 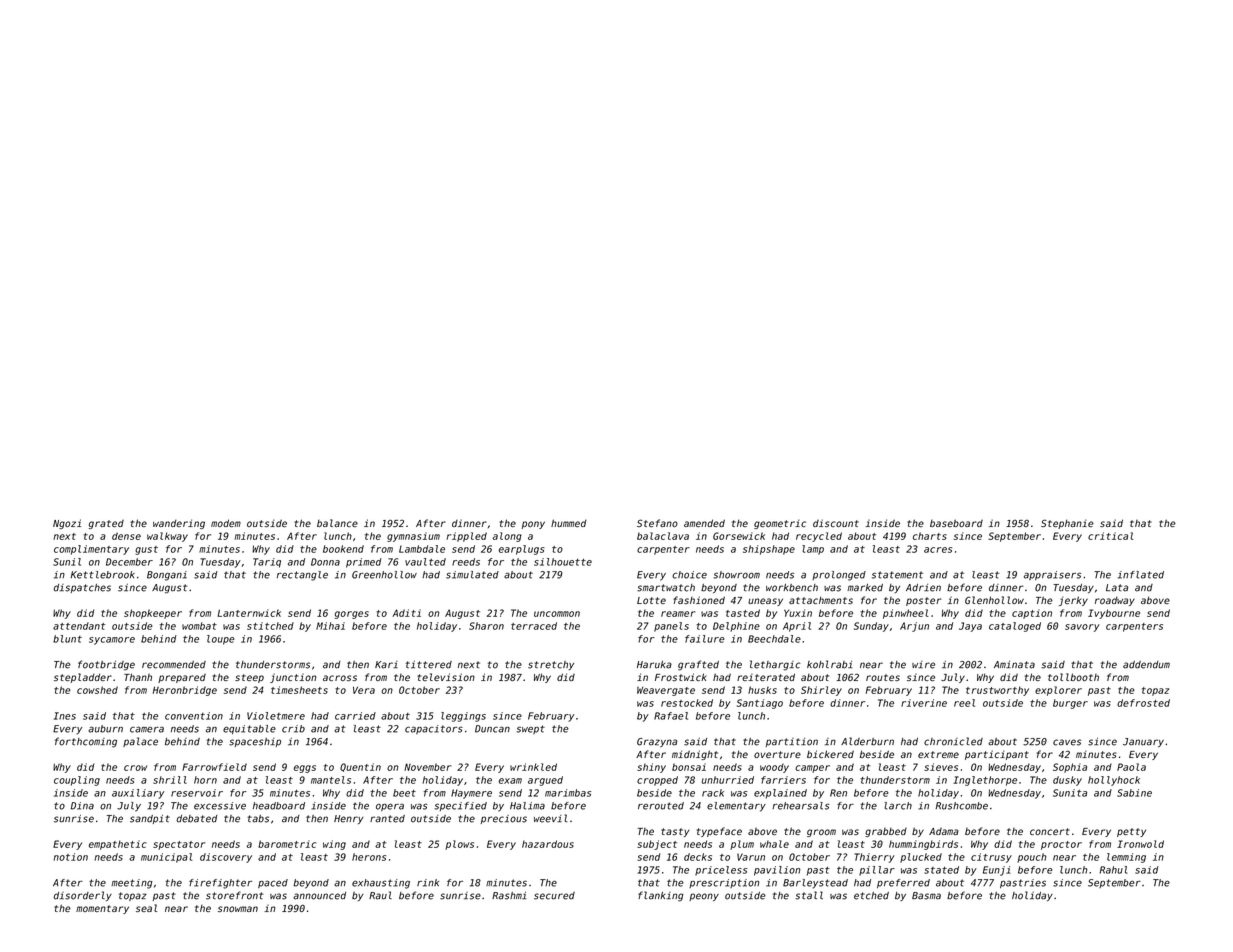 What do you see at coordinates (71, 857) in the image?
I see `notion` at bounding box center [71, 857].
